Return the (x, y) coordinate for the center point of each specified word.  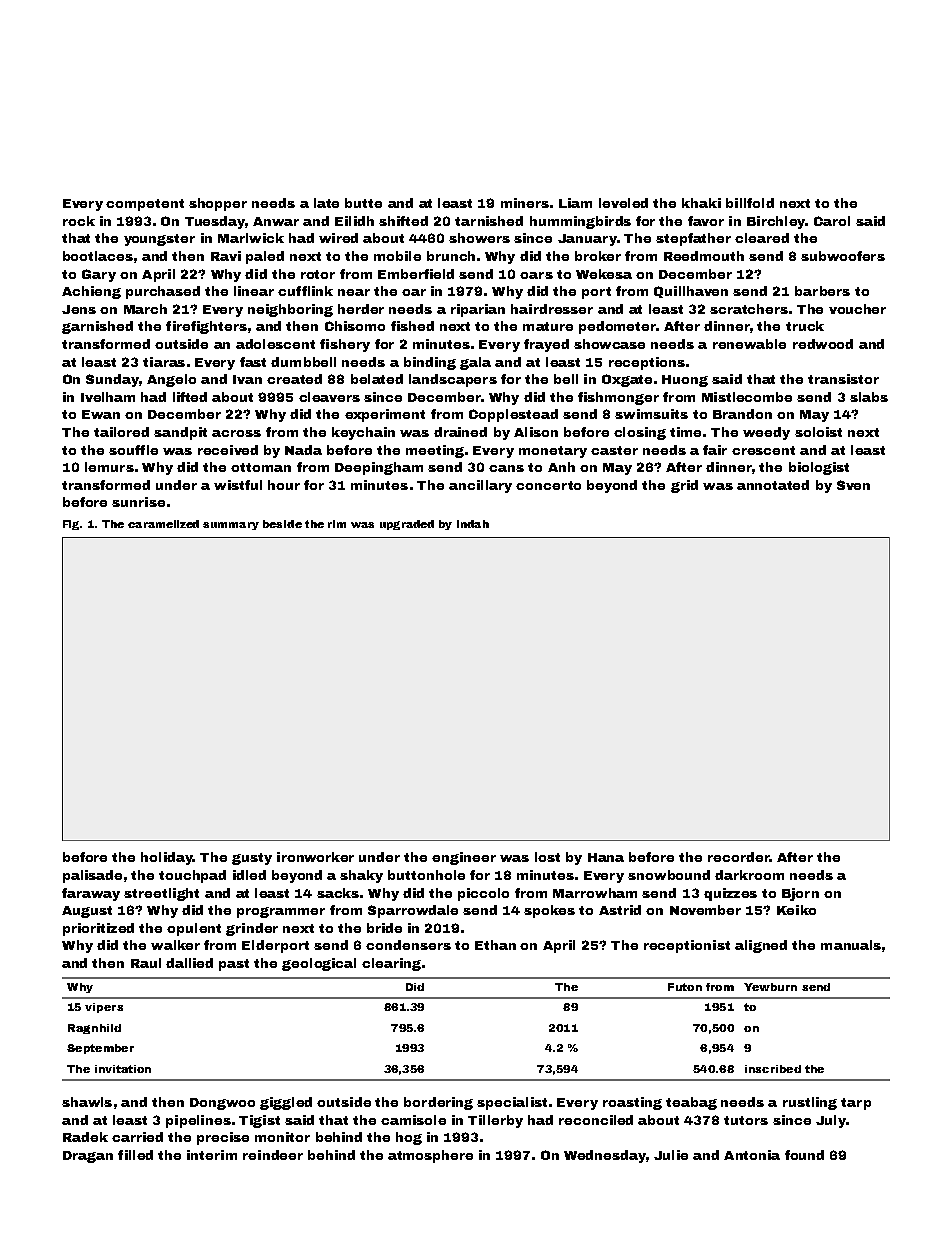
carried (137, 1137)
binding (430, 363)
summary (231, 526)
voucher (857, 309)
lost (547, 857)
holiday (166, 858)
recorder (738, 857)
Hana (606, 857)
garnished (97, 327)
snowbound (669, 875)
